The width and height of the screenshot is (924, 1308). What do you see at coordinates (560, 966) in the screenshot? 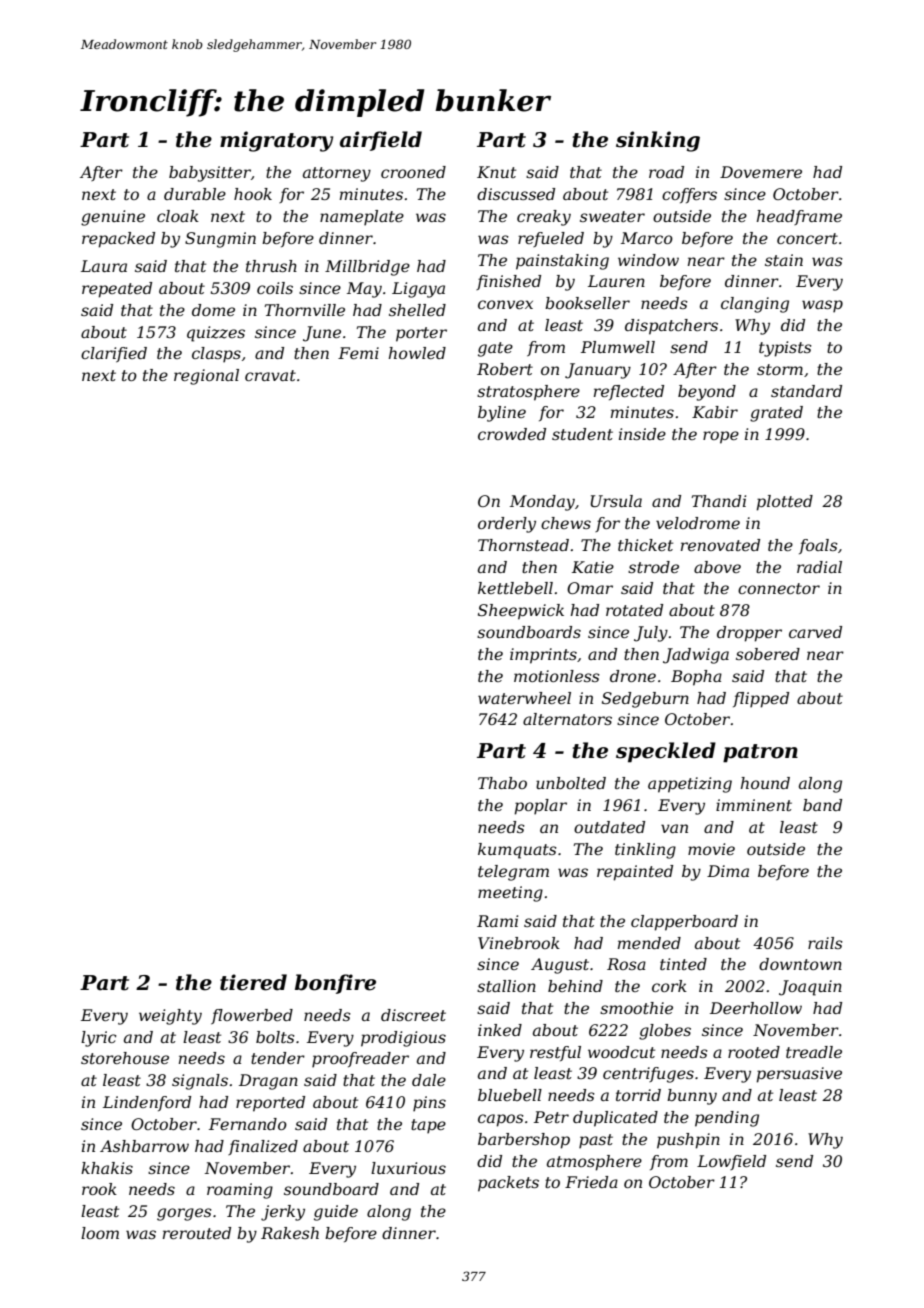
I see `August` at bounding box center [560, 966].
